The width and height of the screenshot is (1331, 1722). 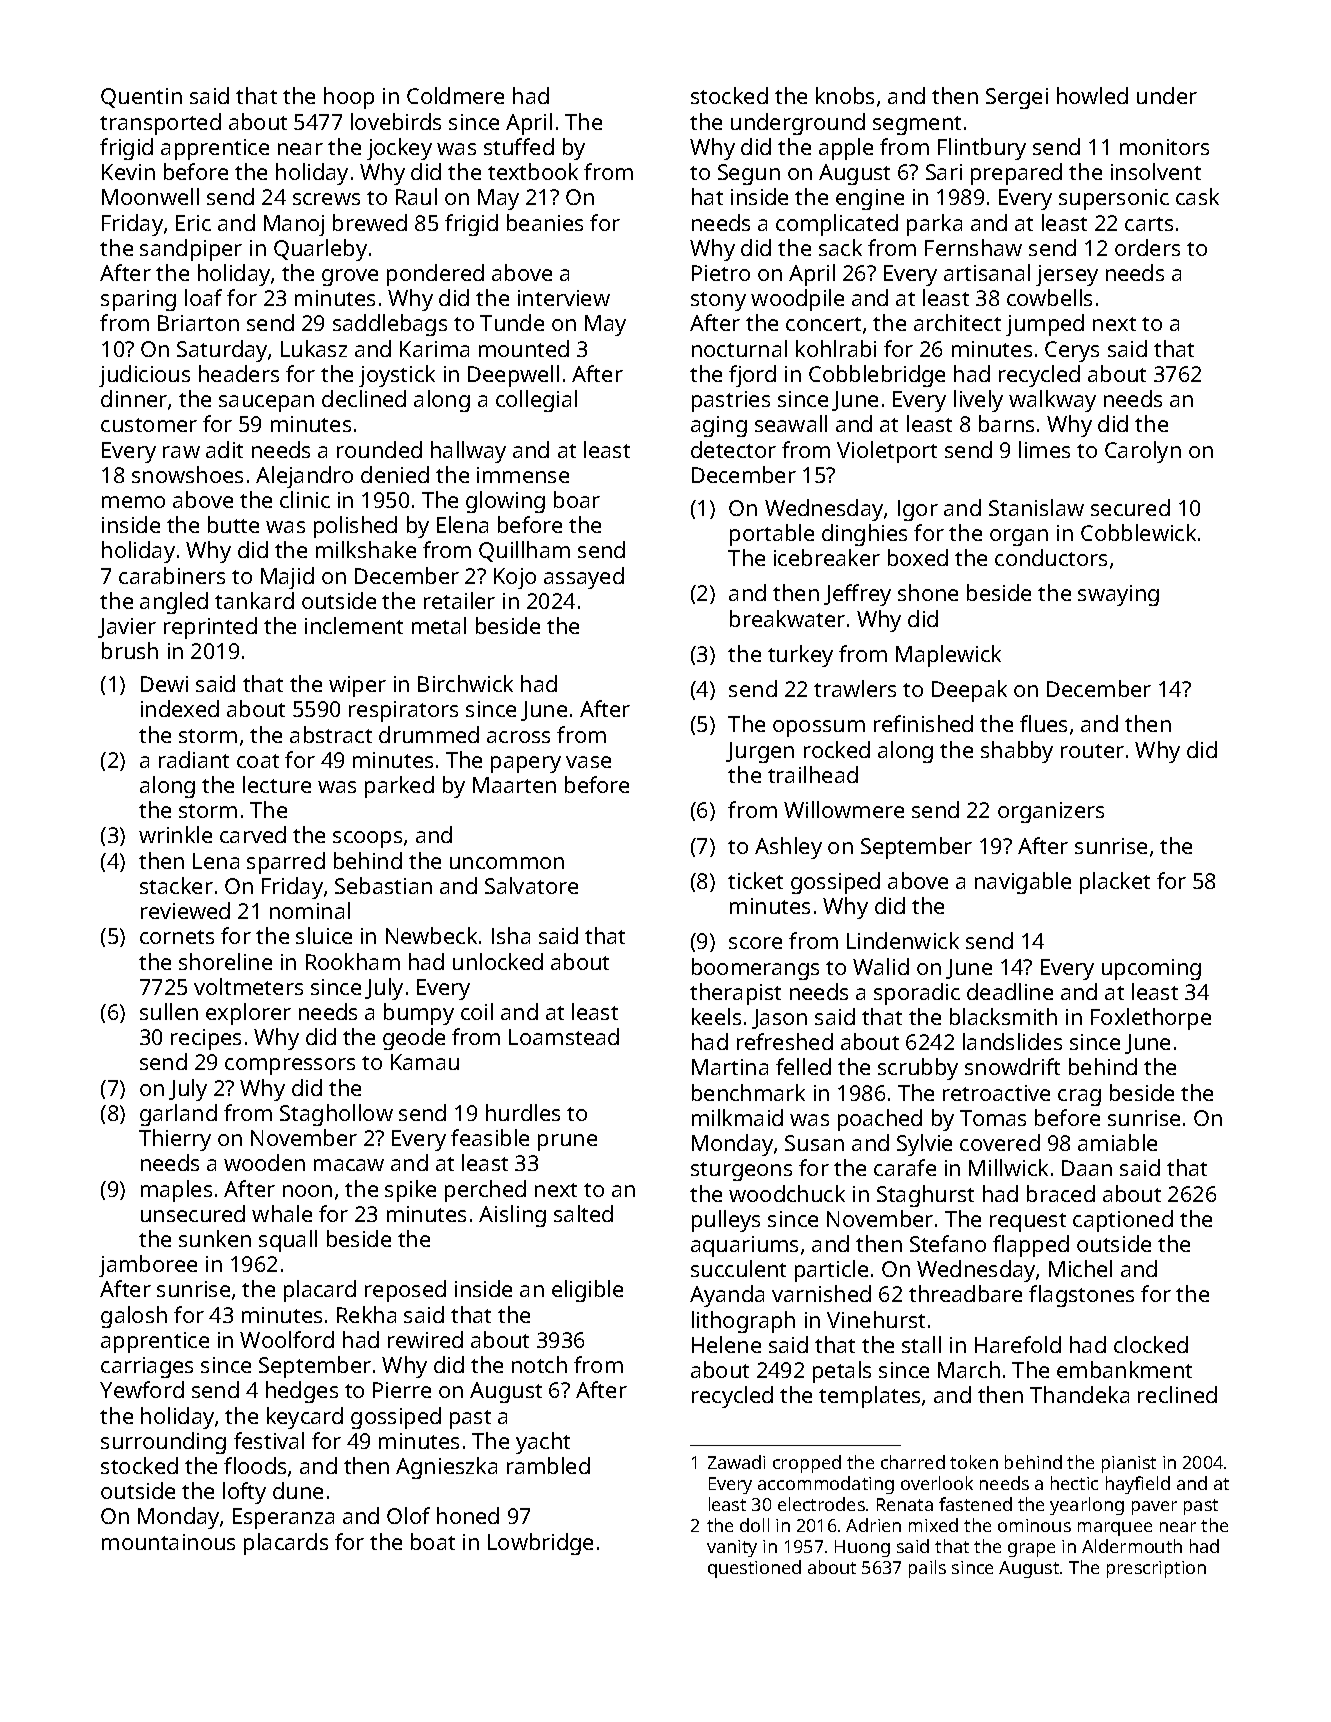 What do you see at coordinates (1092, 95) in the screenshot?
I see `howled` at bounding box center [1092, 95].
